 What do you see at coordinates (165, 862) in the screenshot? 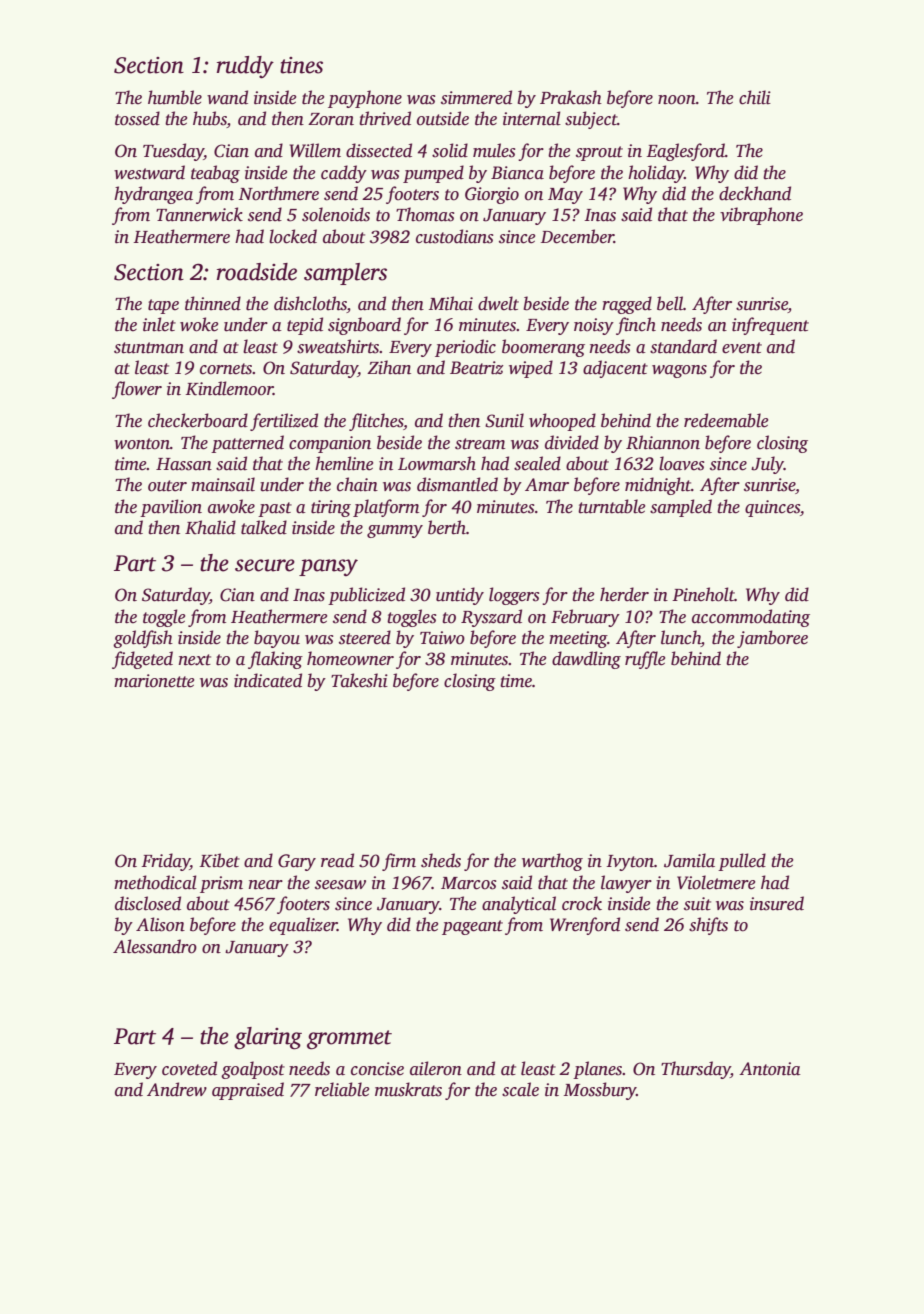
I see `Friday` at bounding box center [165, 862].
